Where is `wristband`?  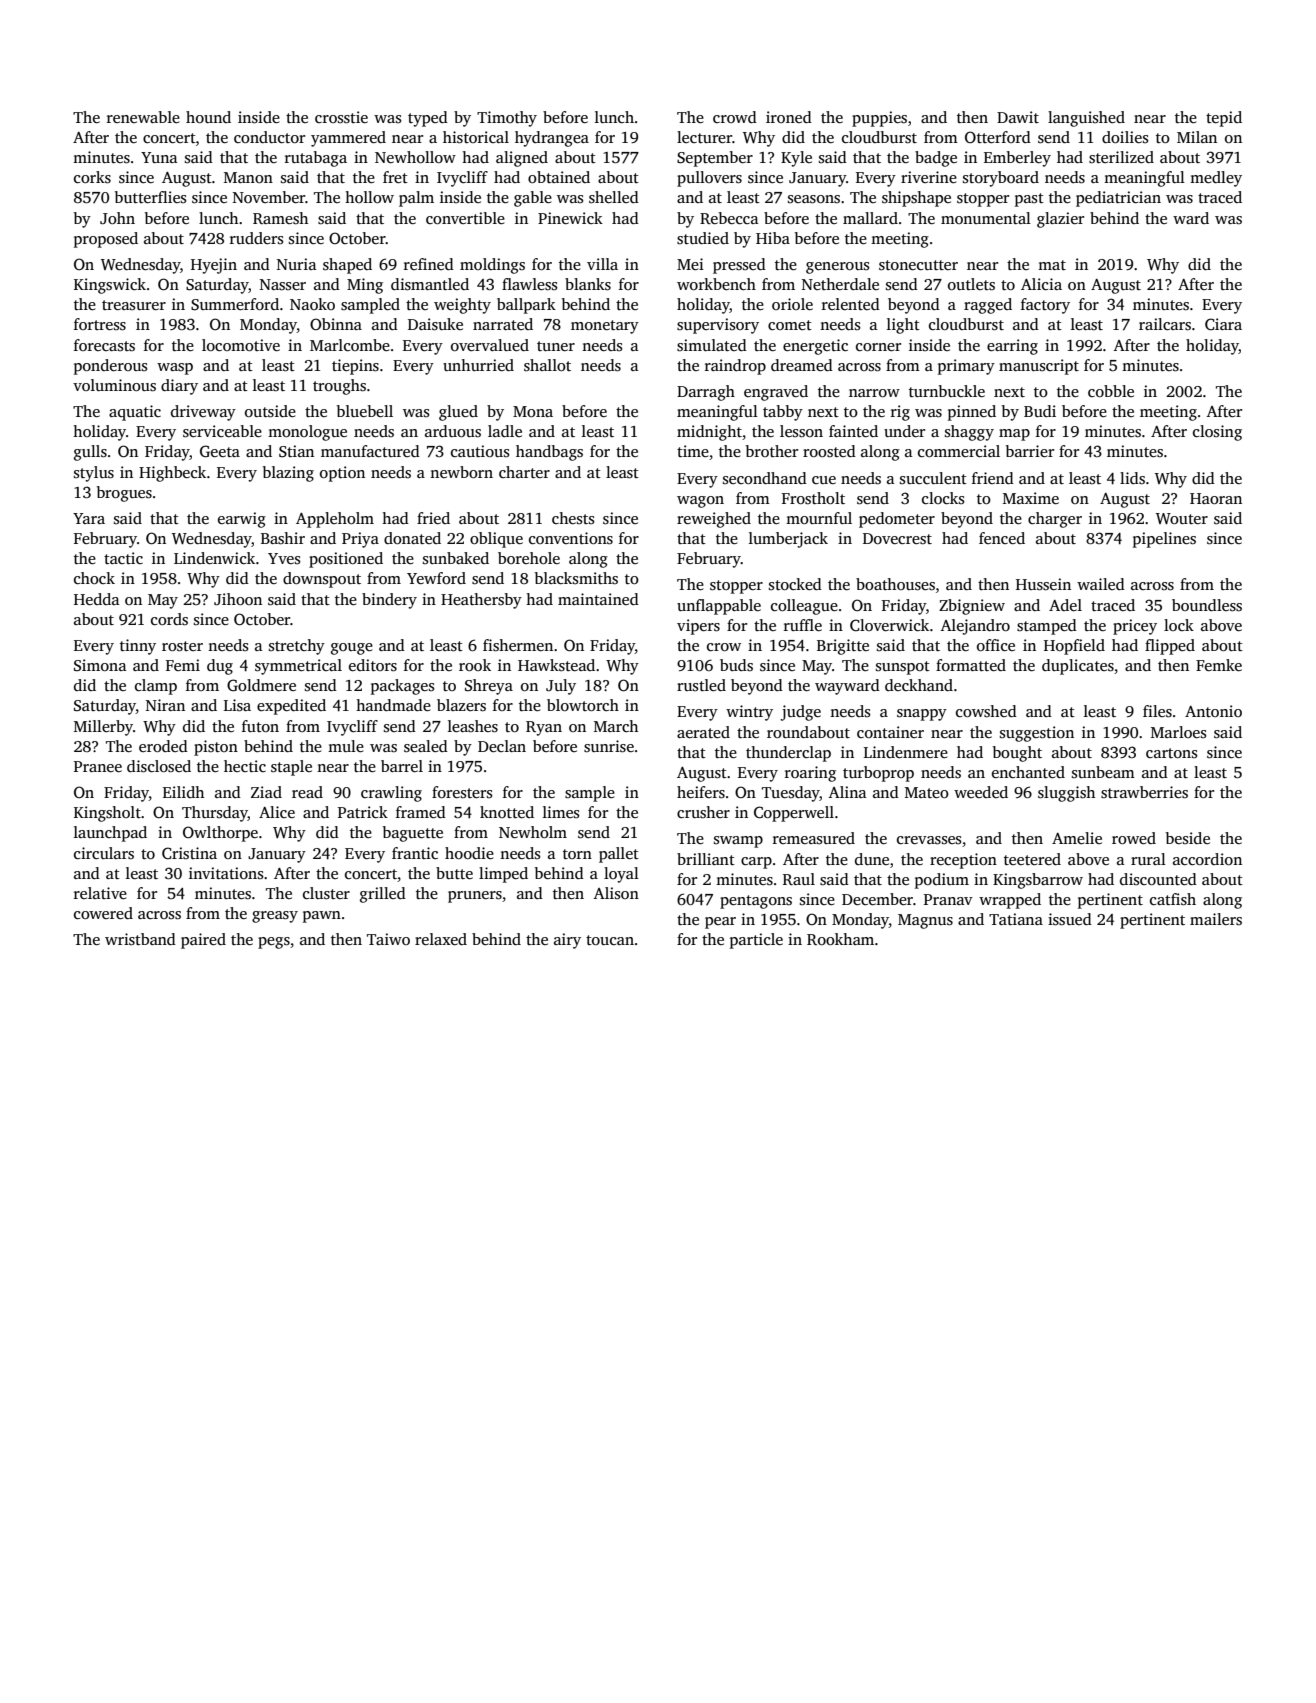
wristband is located at coordinates (140, 939).
